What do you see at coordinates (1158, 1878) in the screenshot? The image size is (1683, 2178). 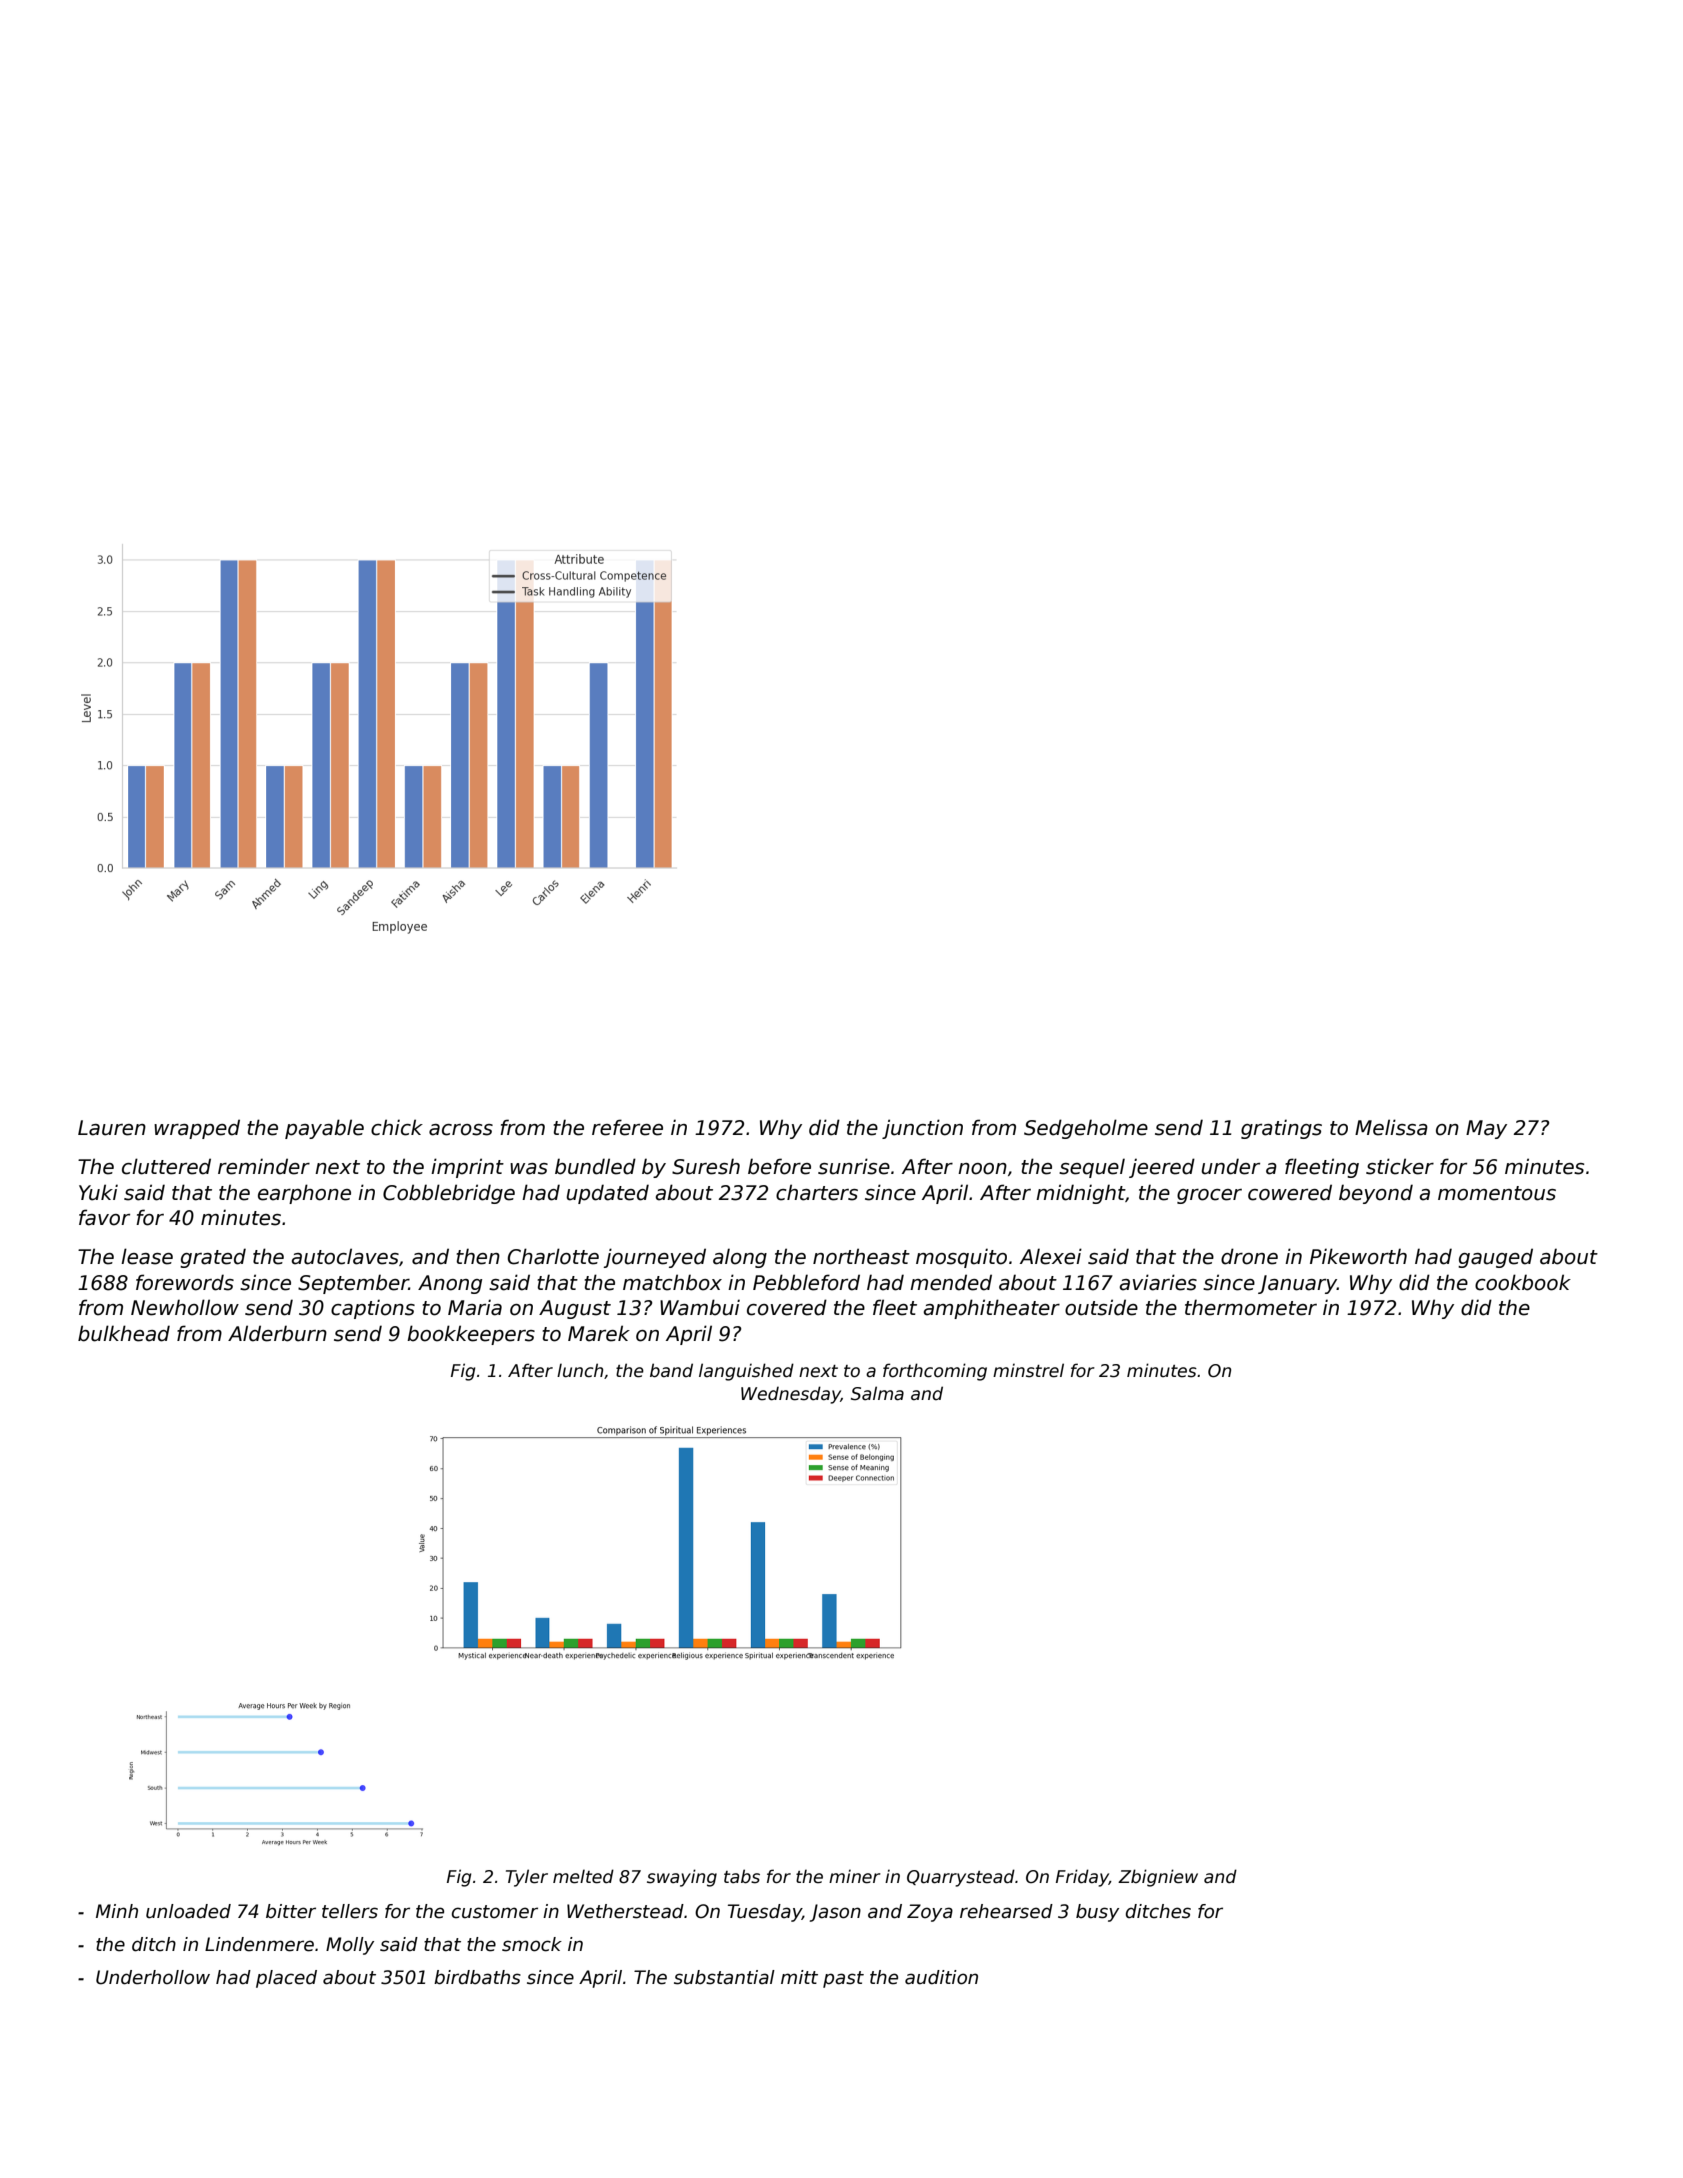 I see `Zbigniew` at bounding box center [1158, 1878].
